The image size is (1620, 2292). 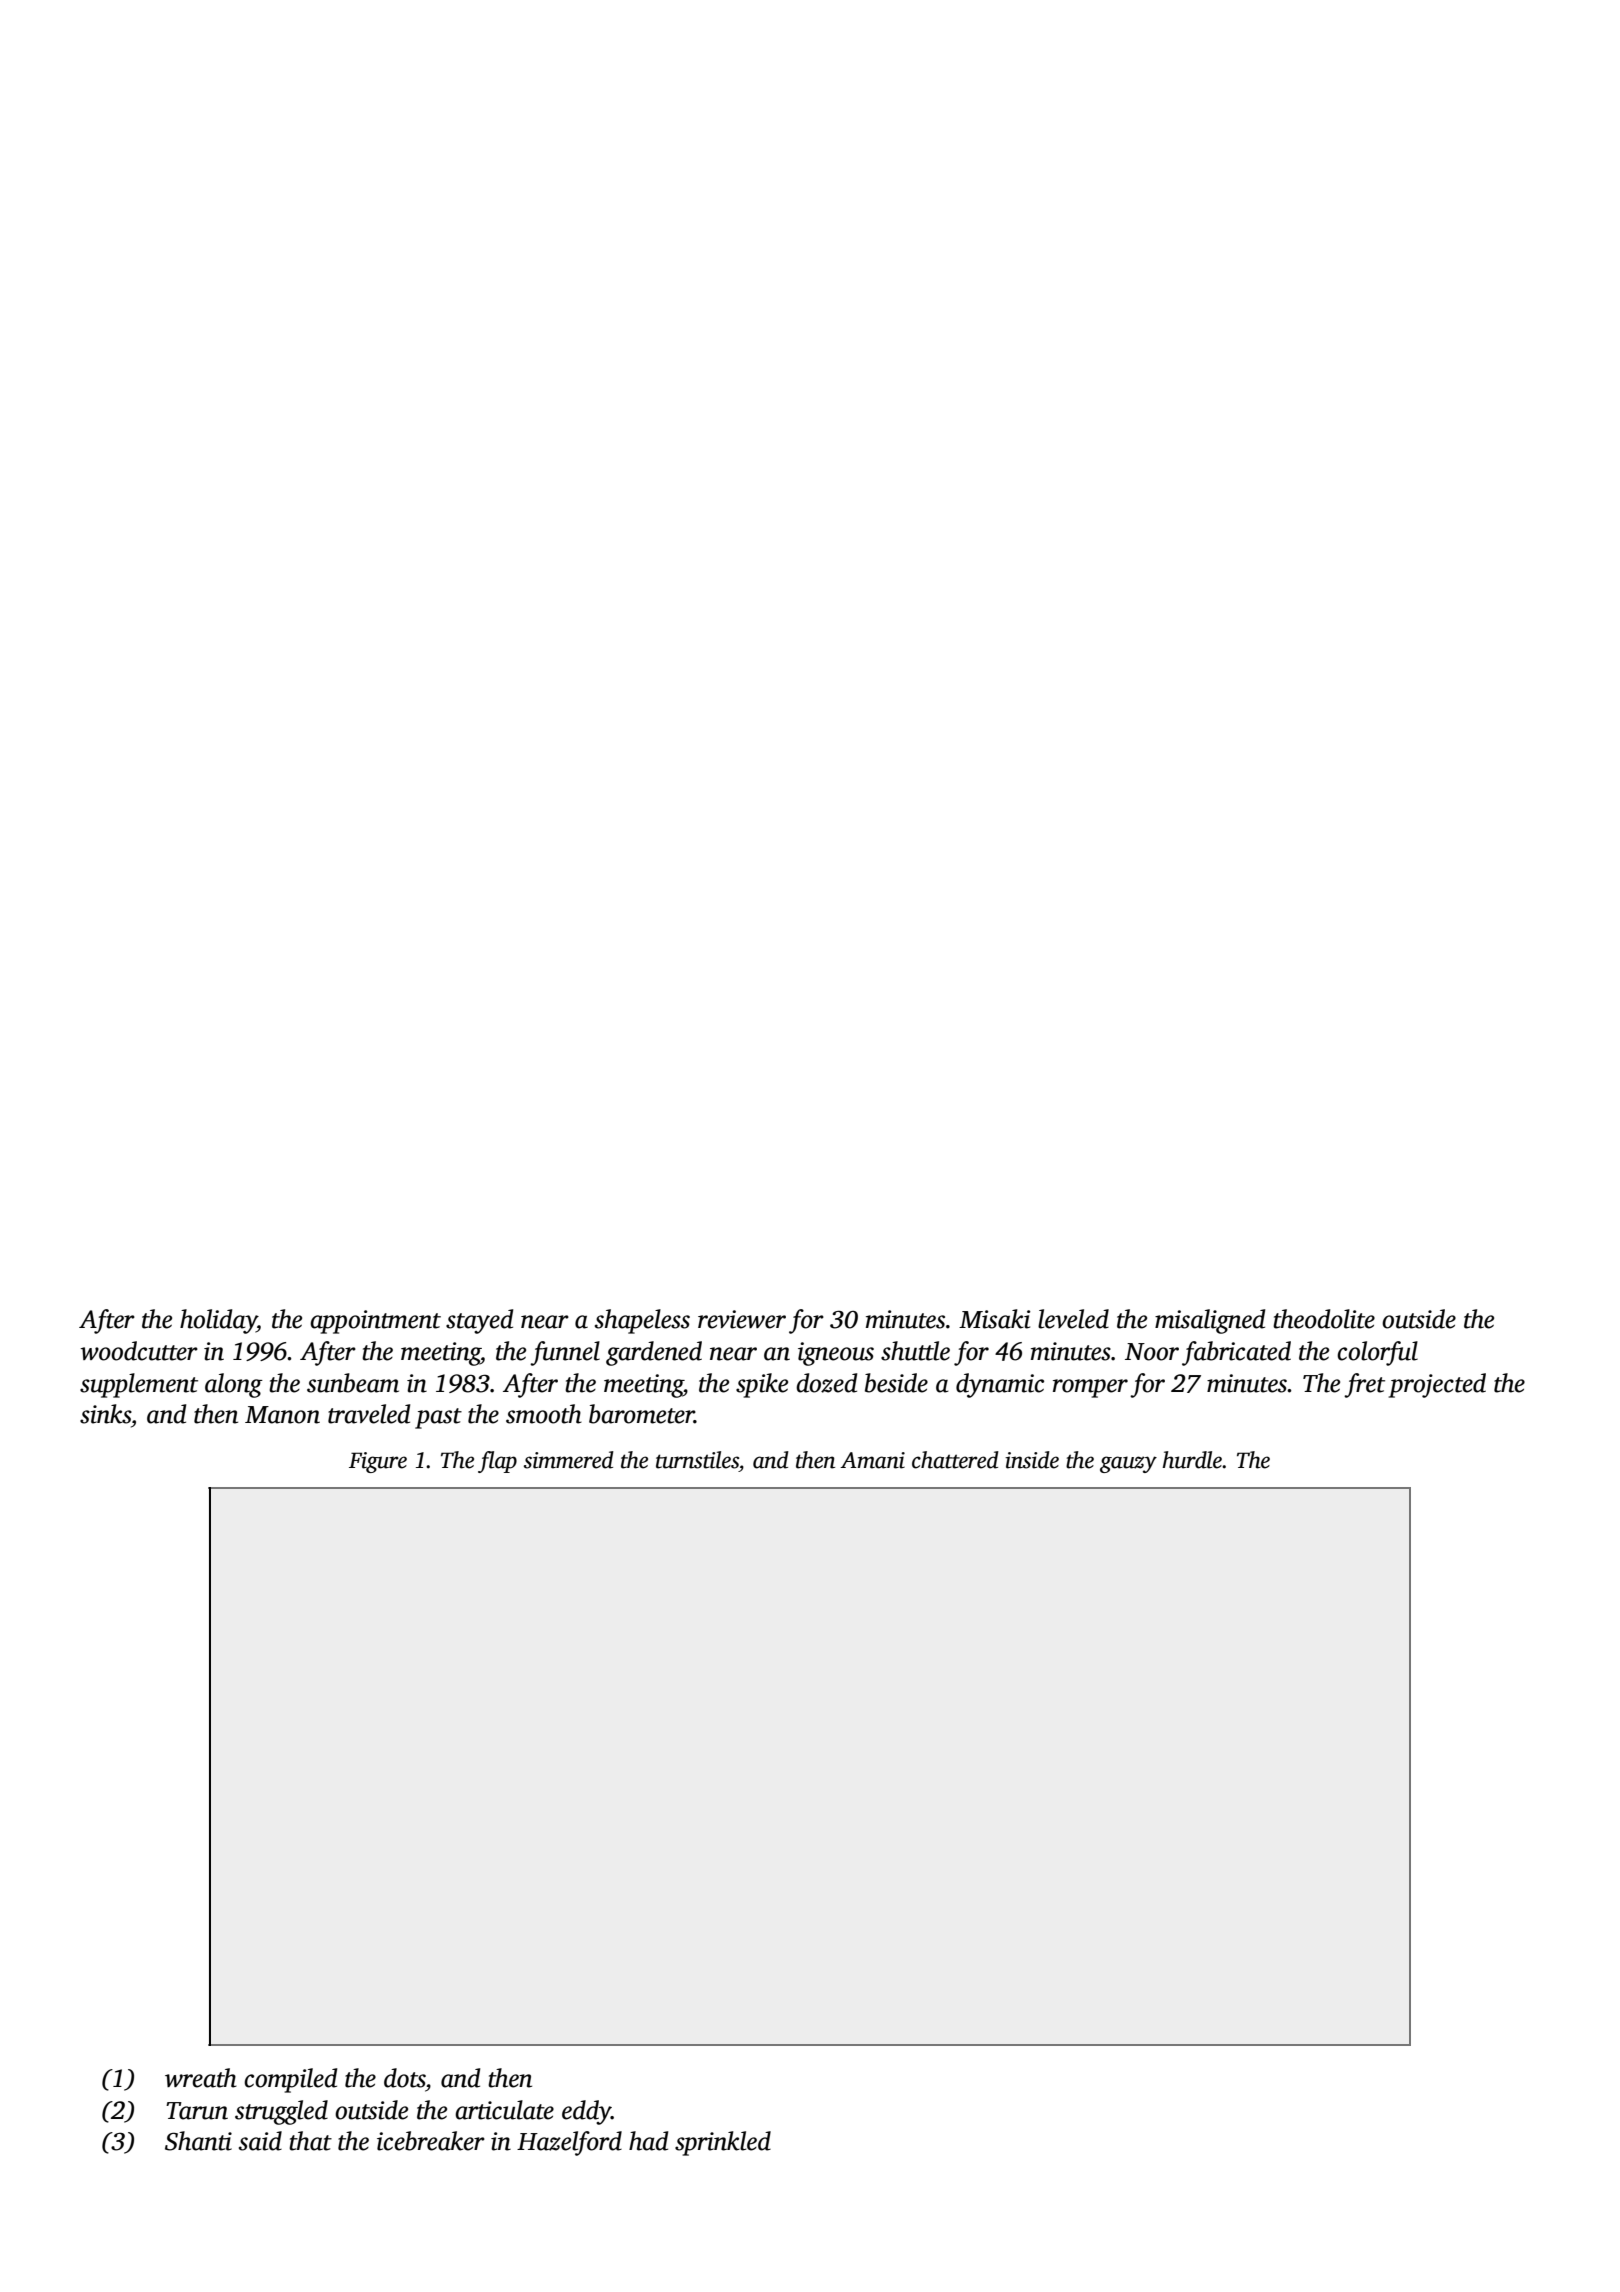 What do you see at coordinates (1192, 1460) in the screenshot?
I see `hurdle` at bounding box center [1192, 1460].
